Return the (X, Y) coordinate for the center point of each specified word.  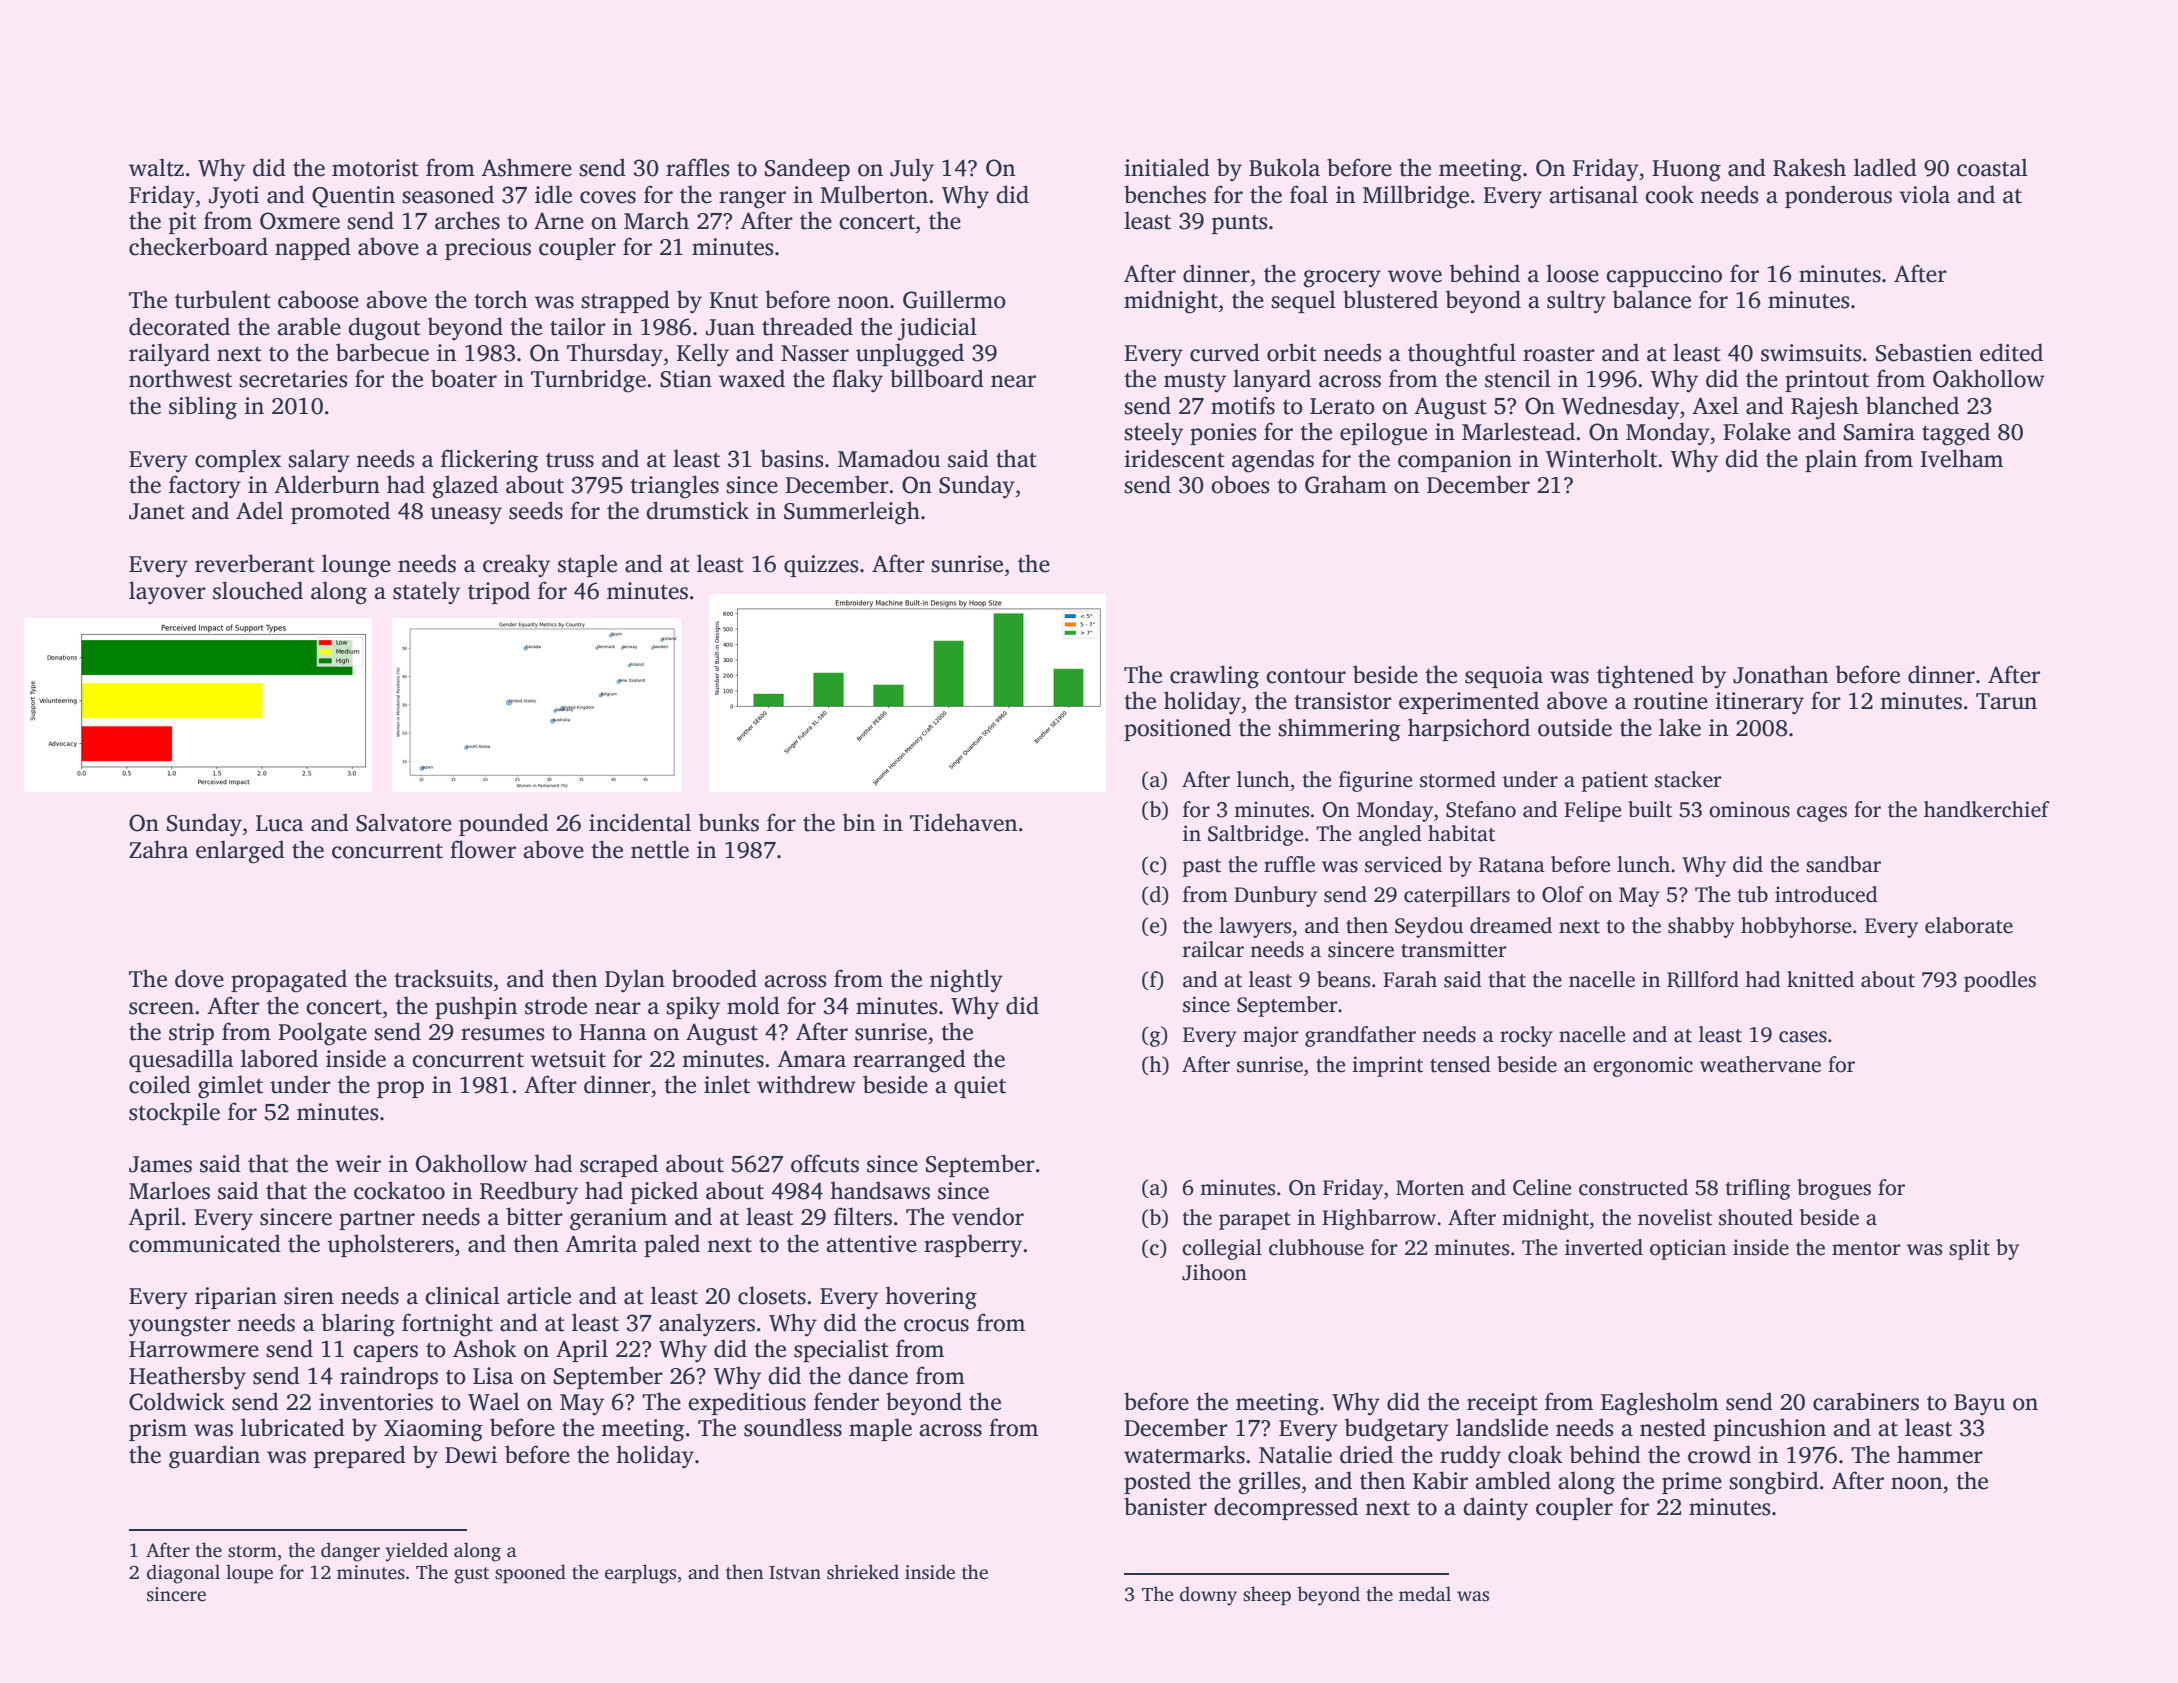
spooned (530, 1574)
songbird (1774, 1483)
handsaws (880, 1190)
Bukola (1284, 167)
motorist (375, 168)
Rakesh (1809, 167)
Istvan (795, 1573)
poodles (2000, 981)
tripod (499, 592)
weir (358, 1164)
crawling (1214, 677)
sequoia (1504, 677)
